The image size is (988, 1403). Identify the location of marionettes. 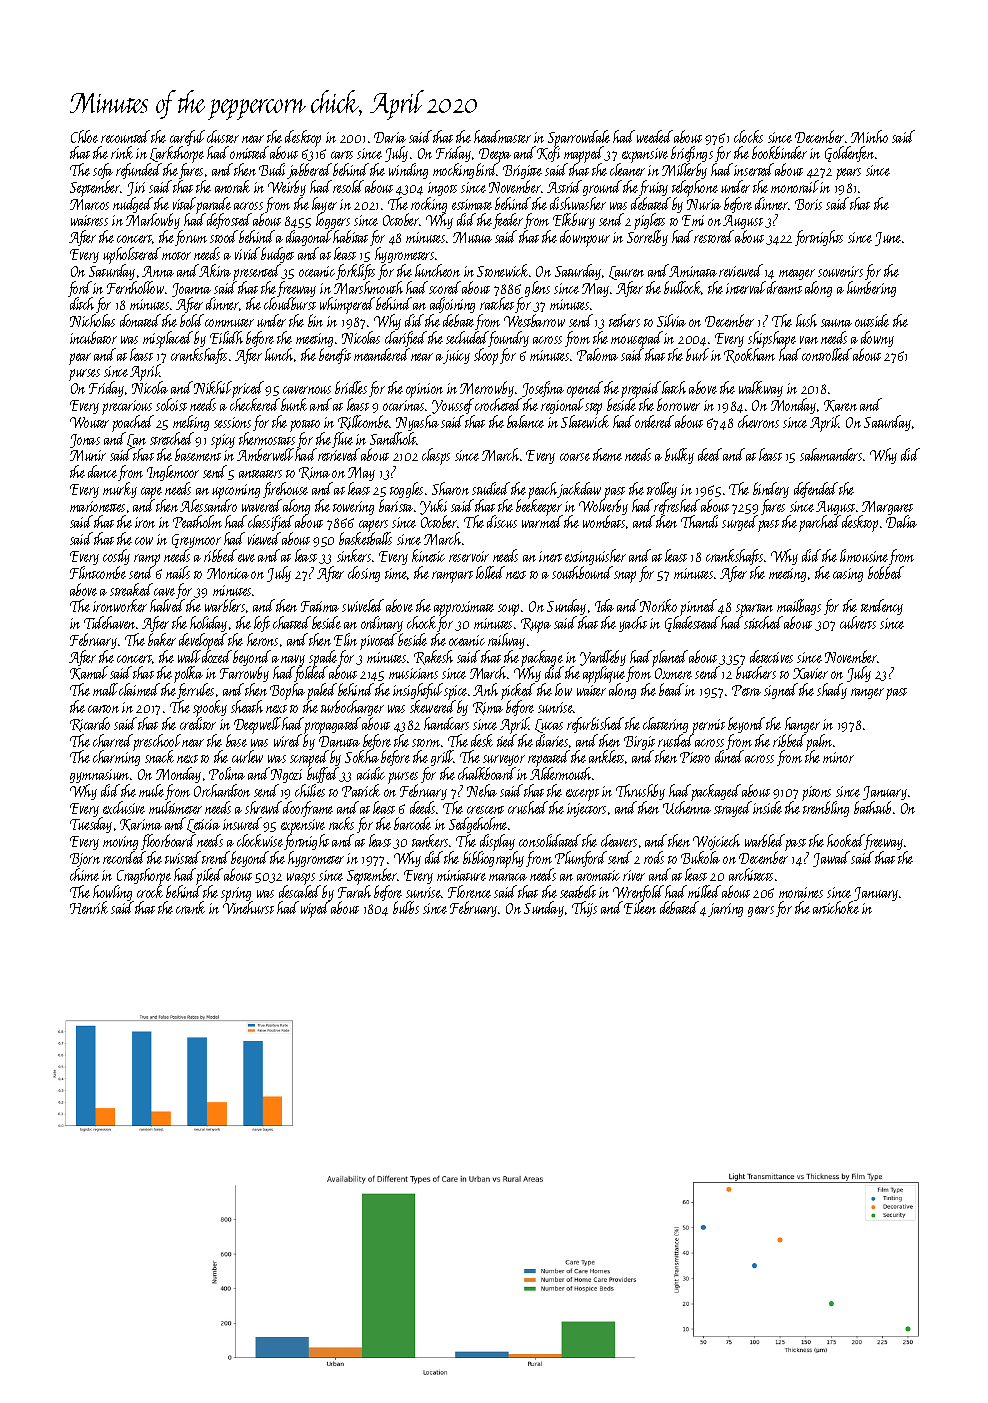
(97, 506).
